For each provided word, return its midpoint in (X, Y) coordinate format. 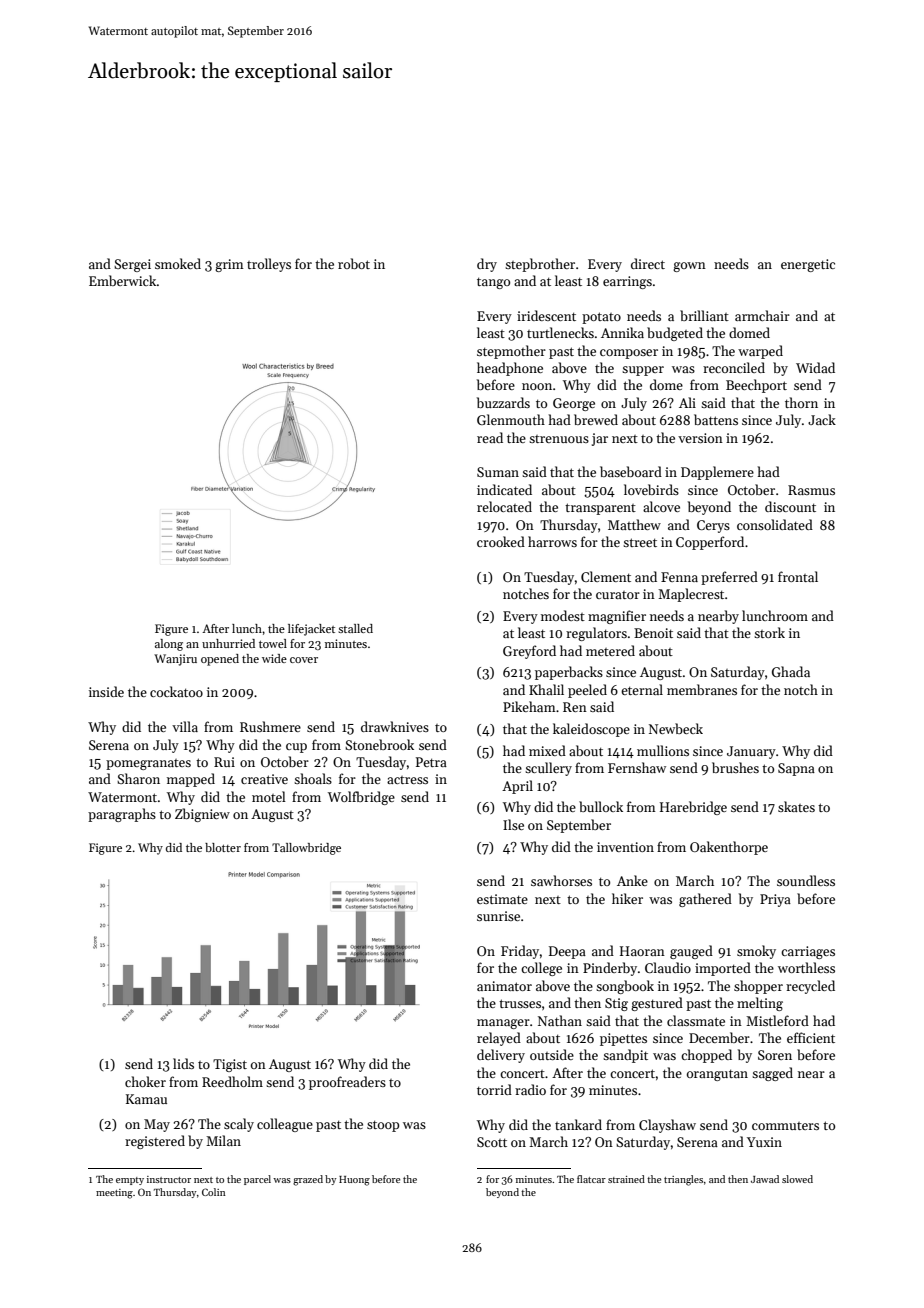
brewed (596, 419)
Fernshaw (637, 767)
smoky (756, 952)
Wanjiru (175, 660)
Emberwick (123, 280)
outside (552, 1054)
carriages (808, 952)
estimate (502, 899)
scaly (239, 1125)
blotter (223, 847)
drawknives (395, 726)
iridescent (546, 315)
